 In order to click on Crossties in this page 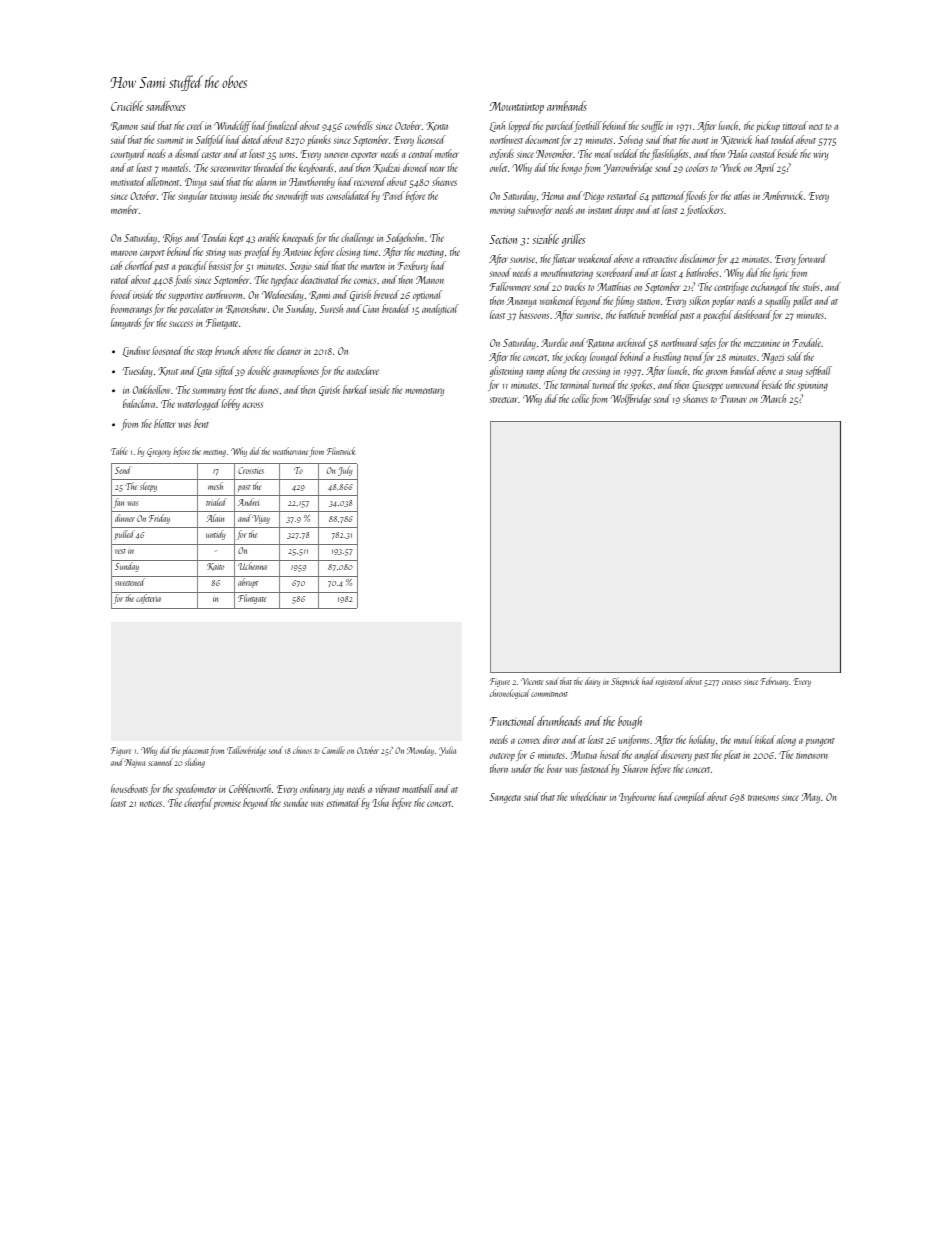, I will do `click(251, 470)`.
